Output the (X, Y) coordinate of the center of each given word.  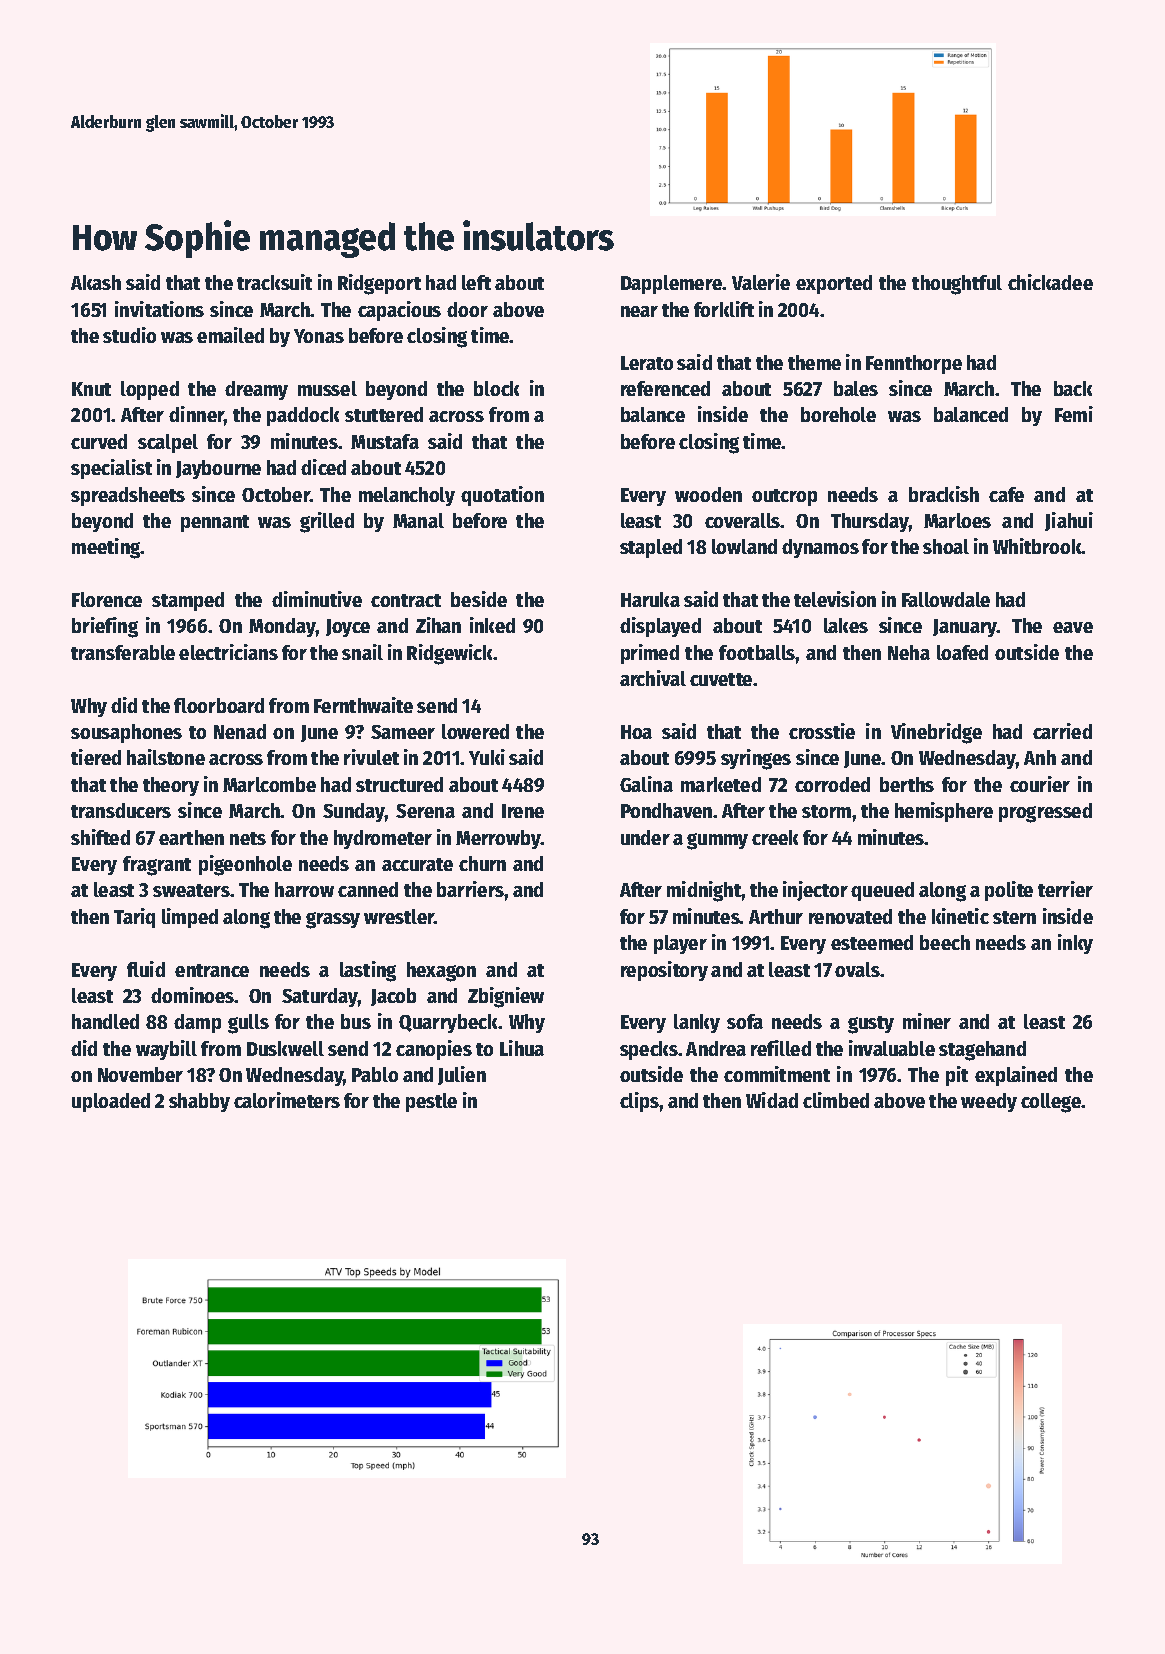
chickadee (1050, 282)
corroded (832, 784)
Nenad (240, 731)
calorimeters (287, 1100)
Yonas (319, 336)
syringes (756, 759)
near (639, 311)
